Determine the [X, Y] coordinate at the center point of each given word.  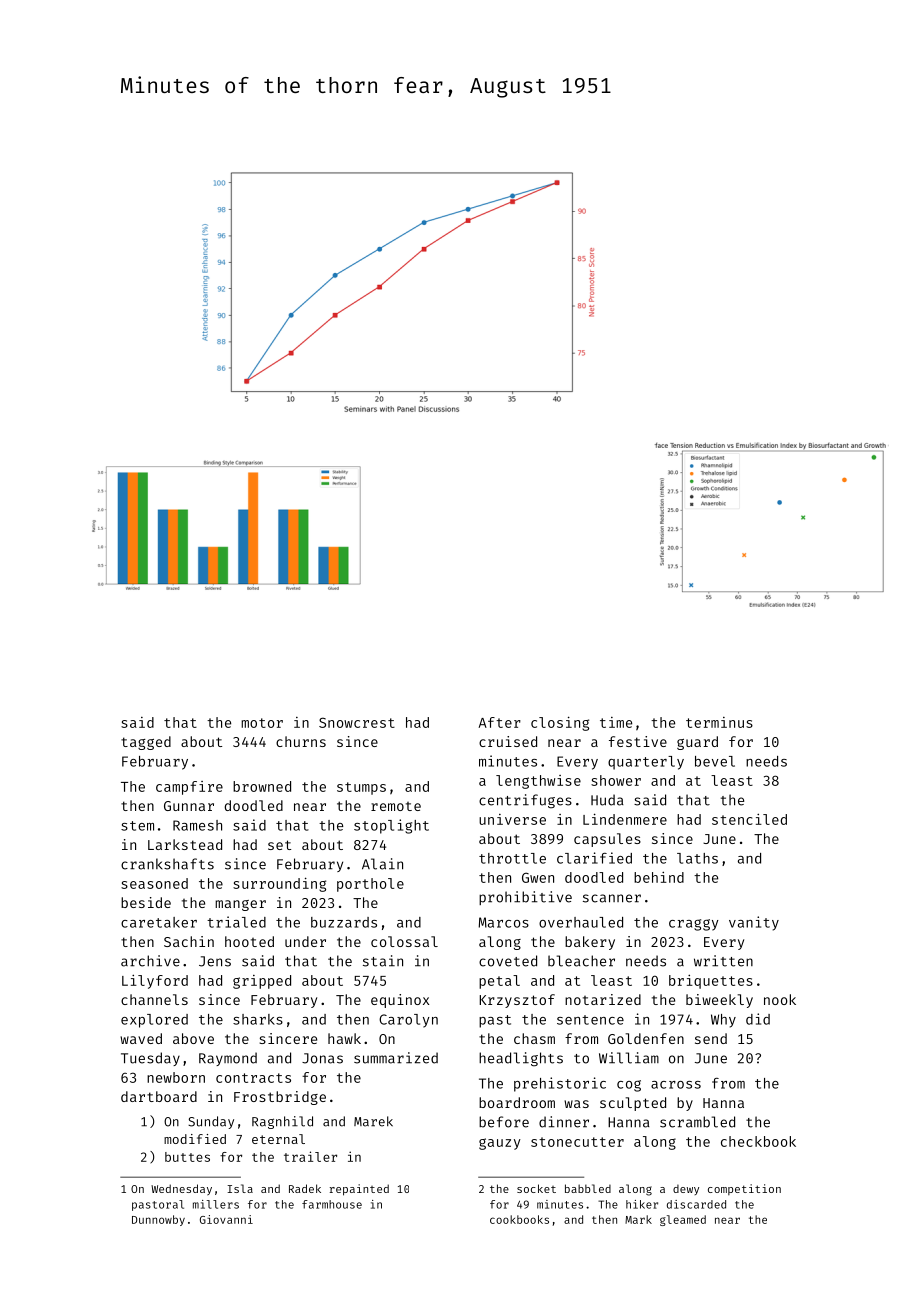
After [499, 722]
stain [383, 961]
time [616, 722]
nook [780, 999]
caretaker [159, 922]
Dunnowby [158, 1220]
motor [262, 723]
